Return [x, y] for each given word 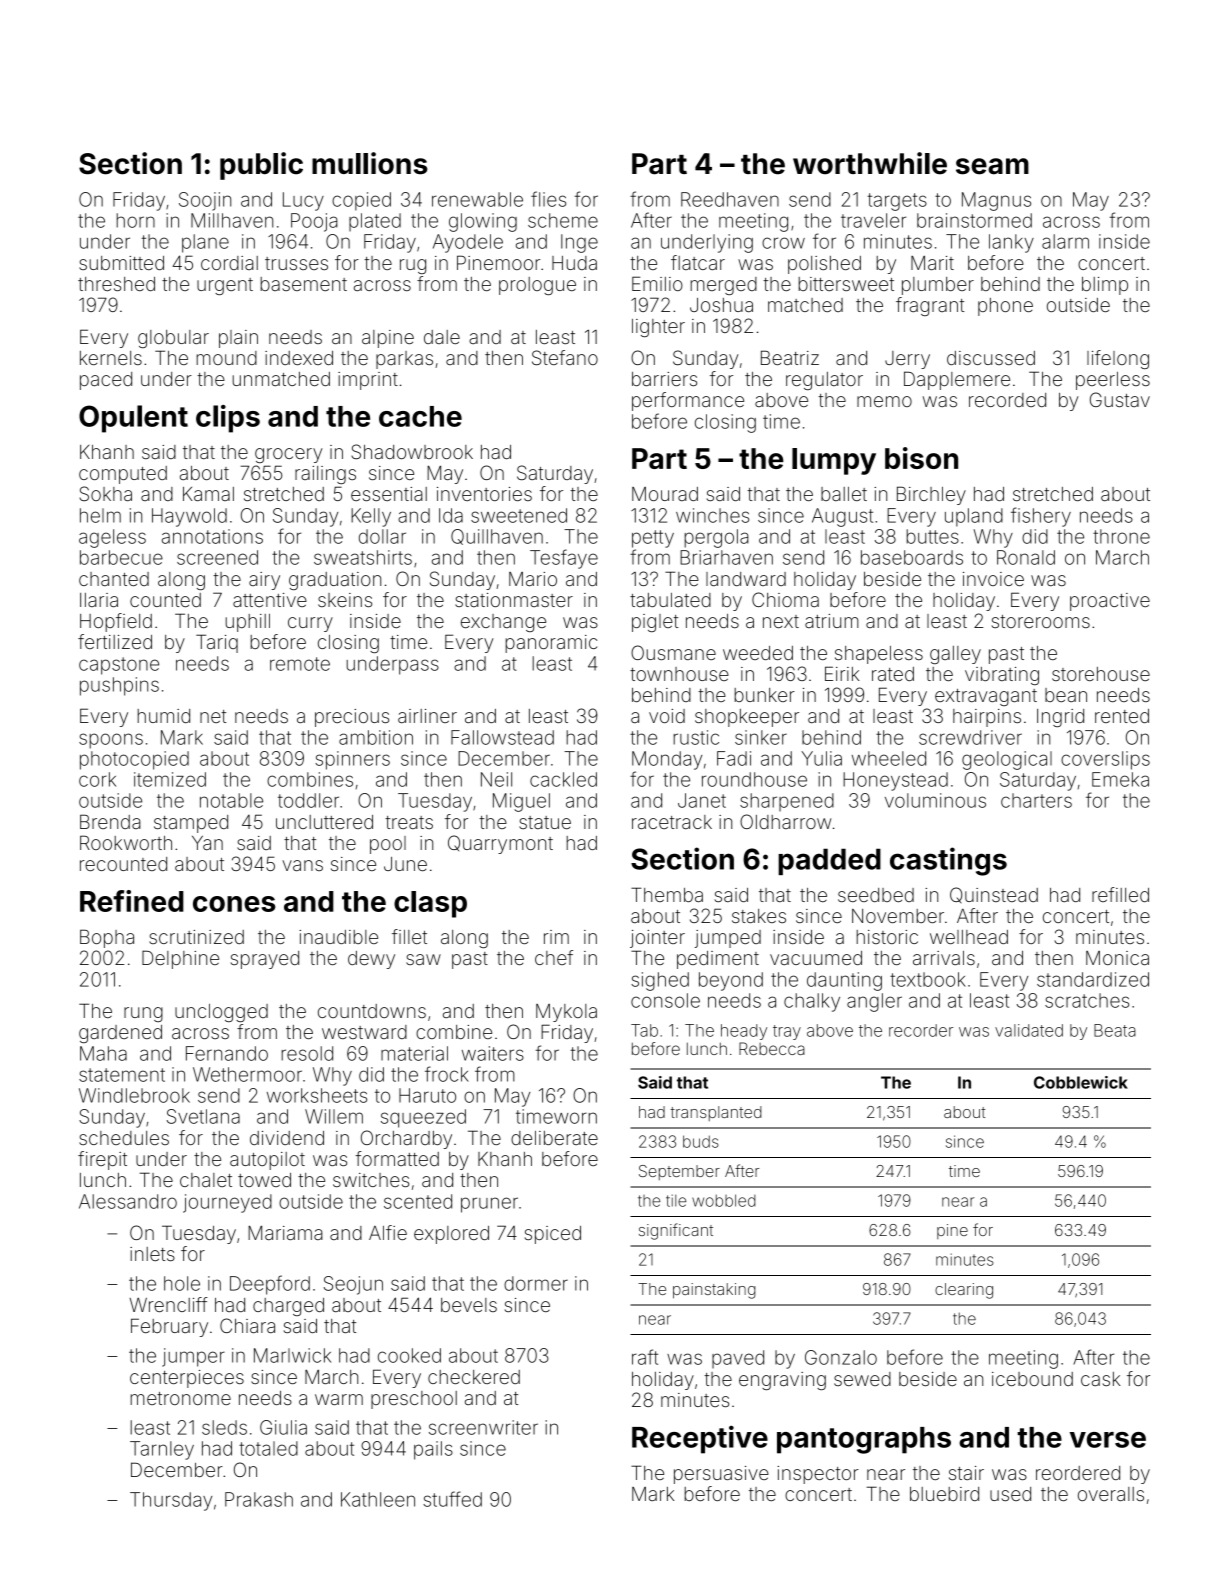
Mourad [665, 494]
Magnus [996, 201]
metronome [180, 1398]
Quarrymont [500, 844]
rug [413, 266]
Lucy [303, 201]
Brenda [110, 821]
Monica [1117, 958]
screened [217, 557]
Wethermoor [247, 1074]
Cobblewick [1081, 1082]
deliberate [554, 1138]
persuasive [721, 1475]
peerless [1113, 381]
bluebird [944, 1494]
